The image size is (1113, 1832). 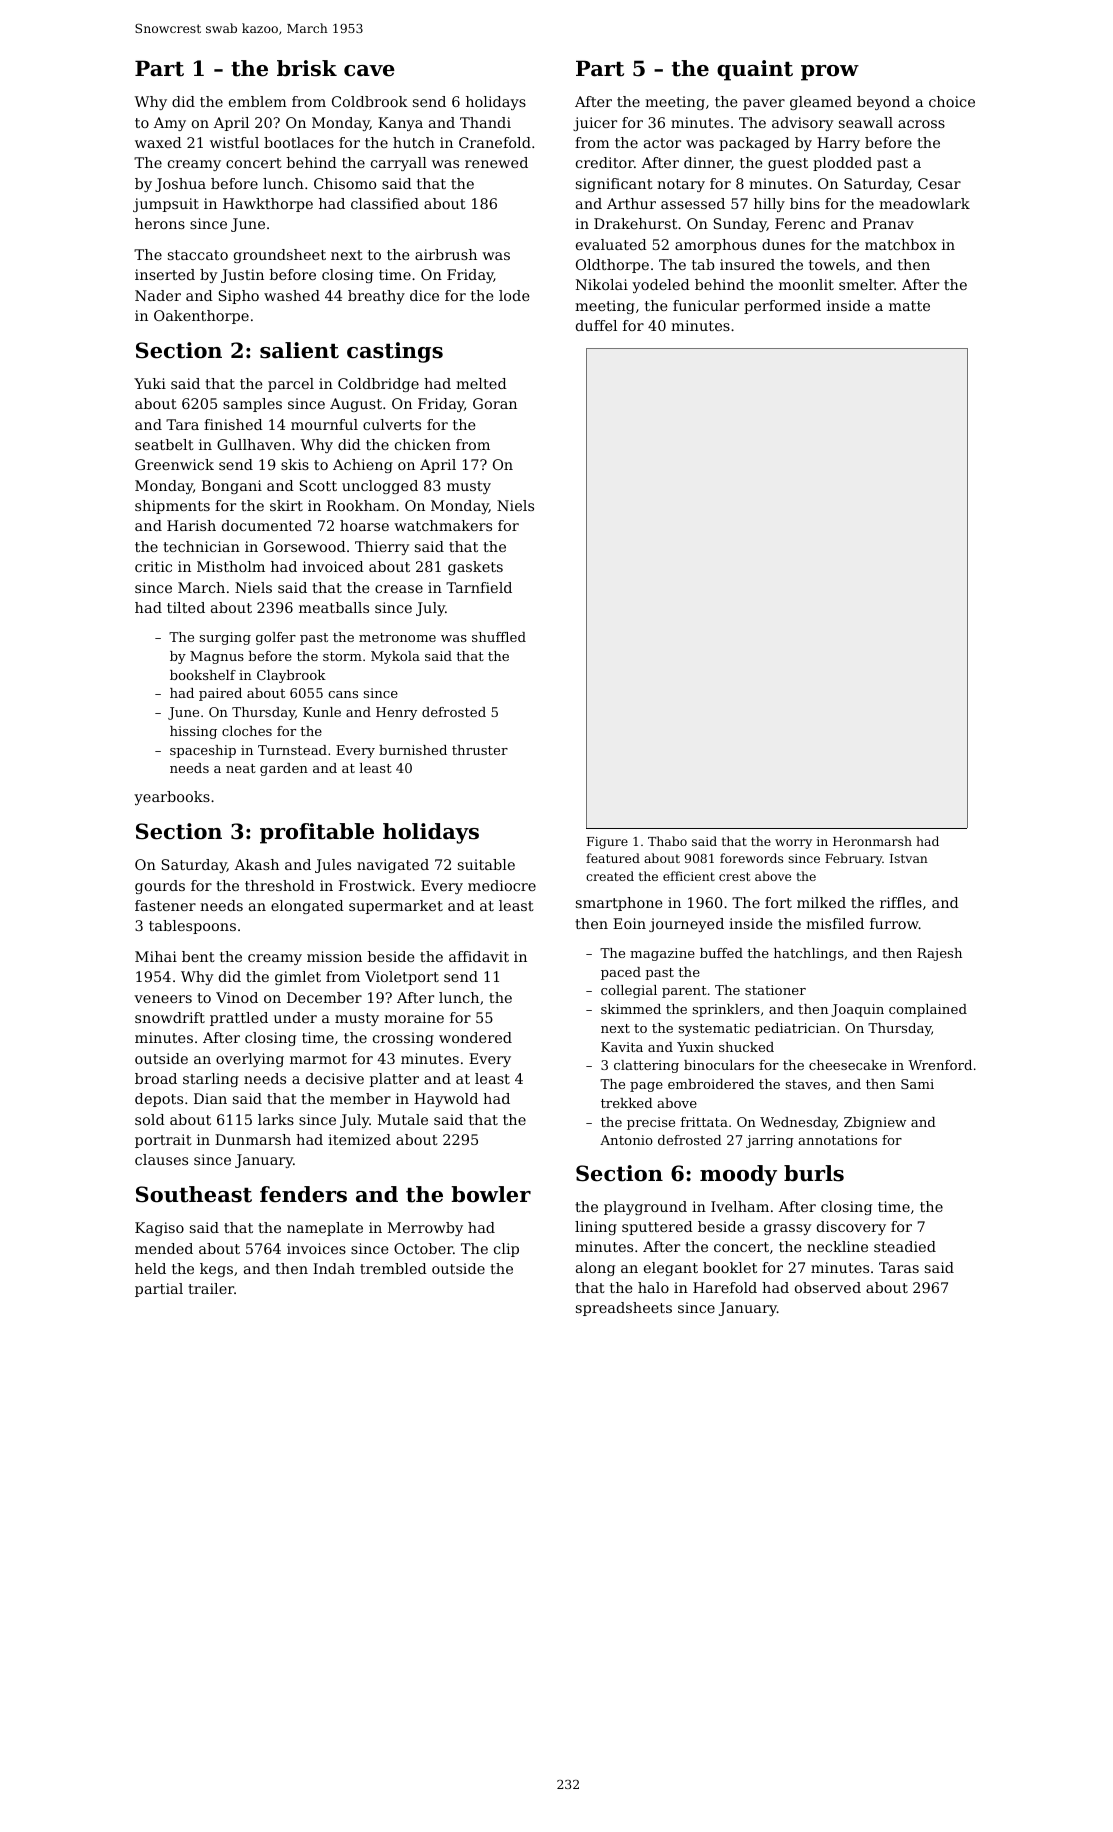 I want to click on technician, so click(x=201, y=546).
